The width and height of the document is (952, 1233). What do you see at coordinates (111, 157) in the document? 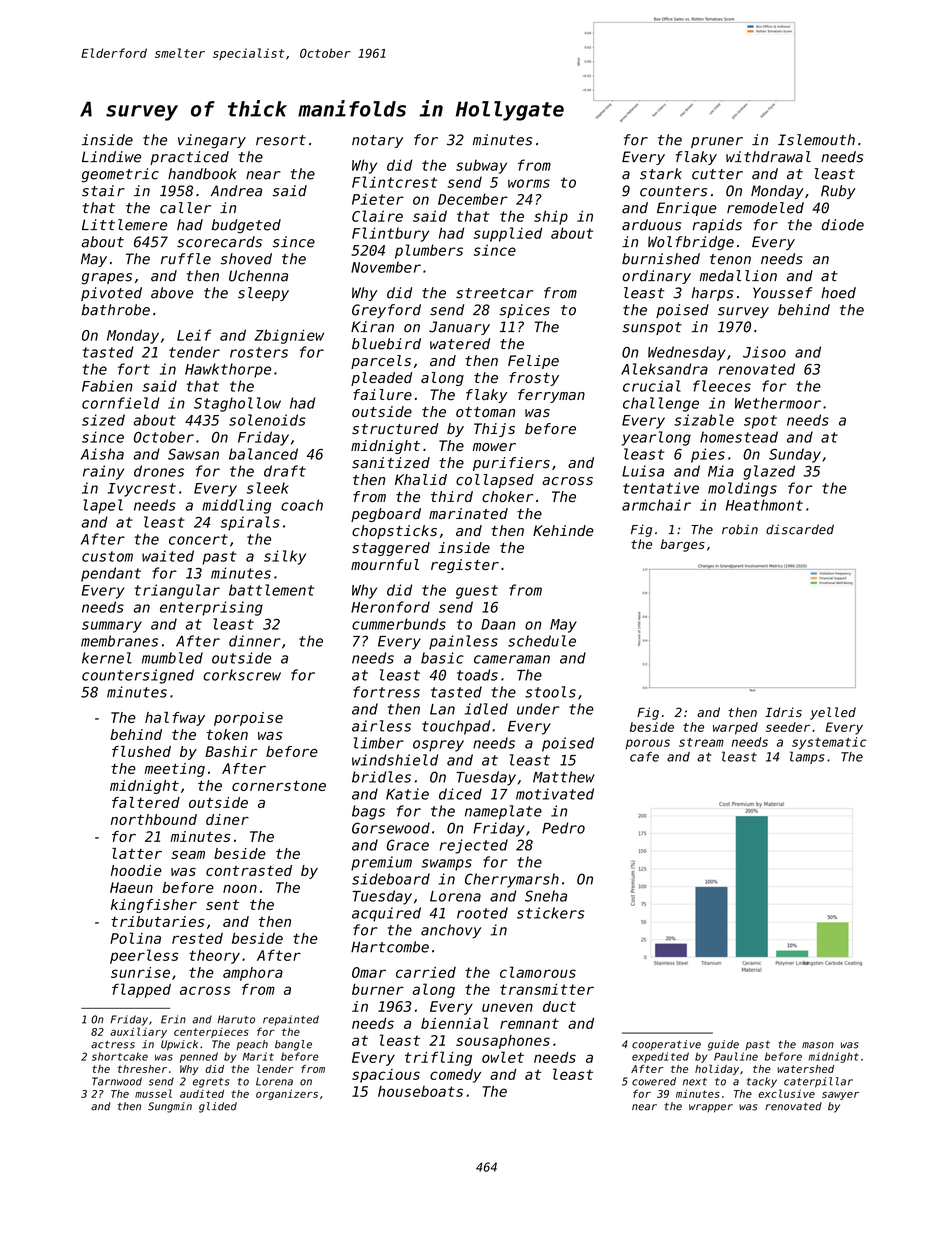
I see `Lindiwe` at bounding box center [111, 157].
